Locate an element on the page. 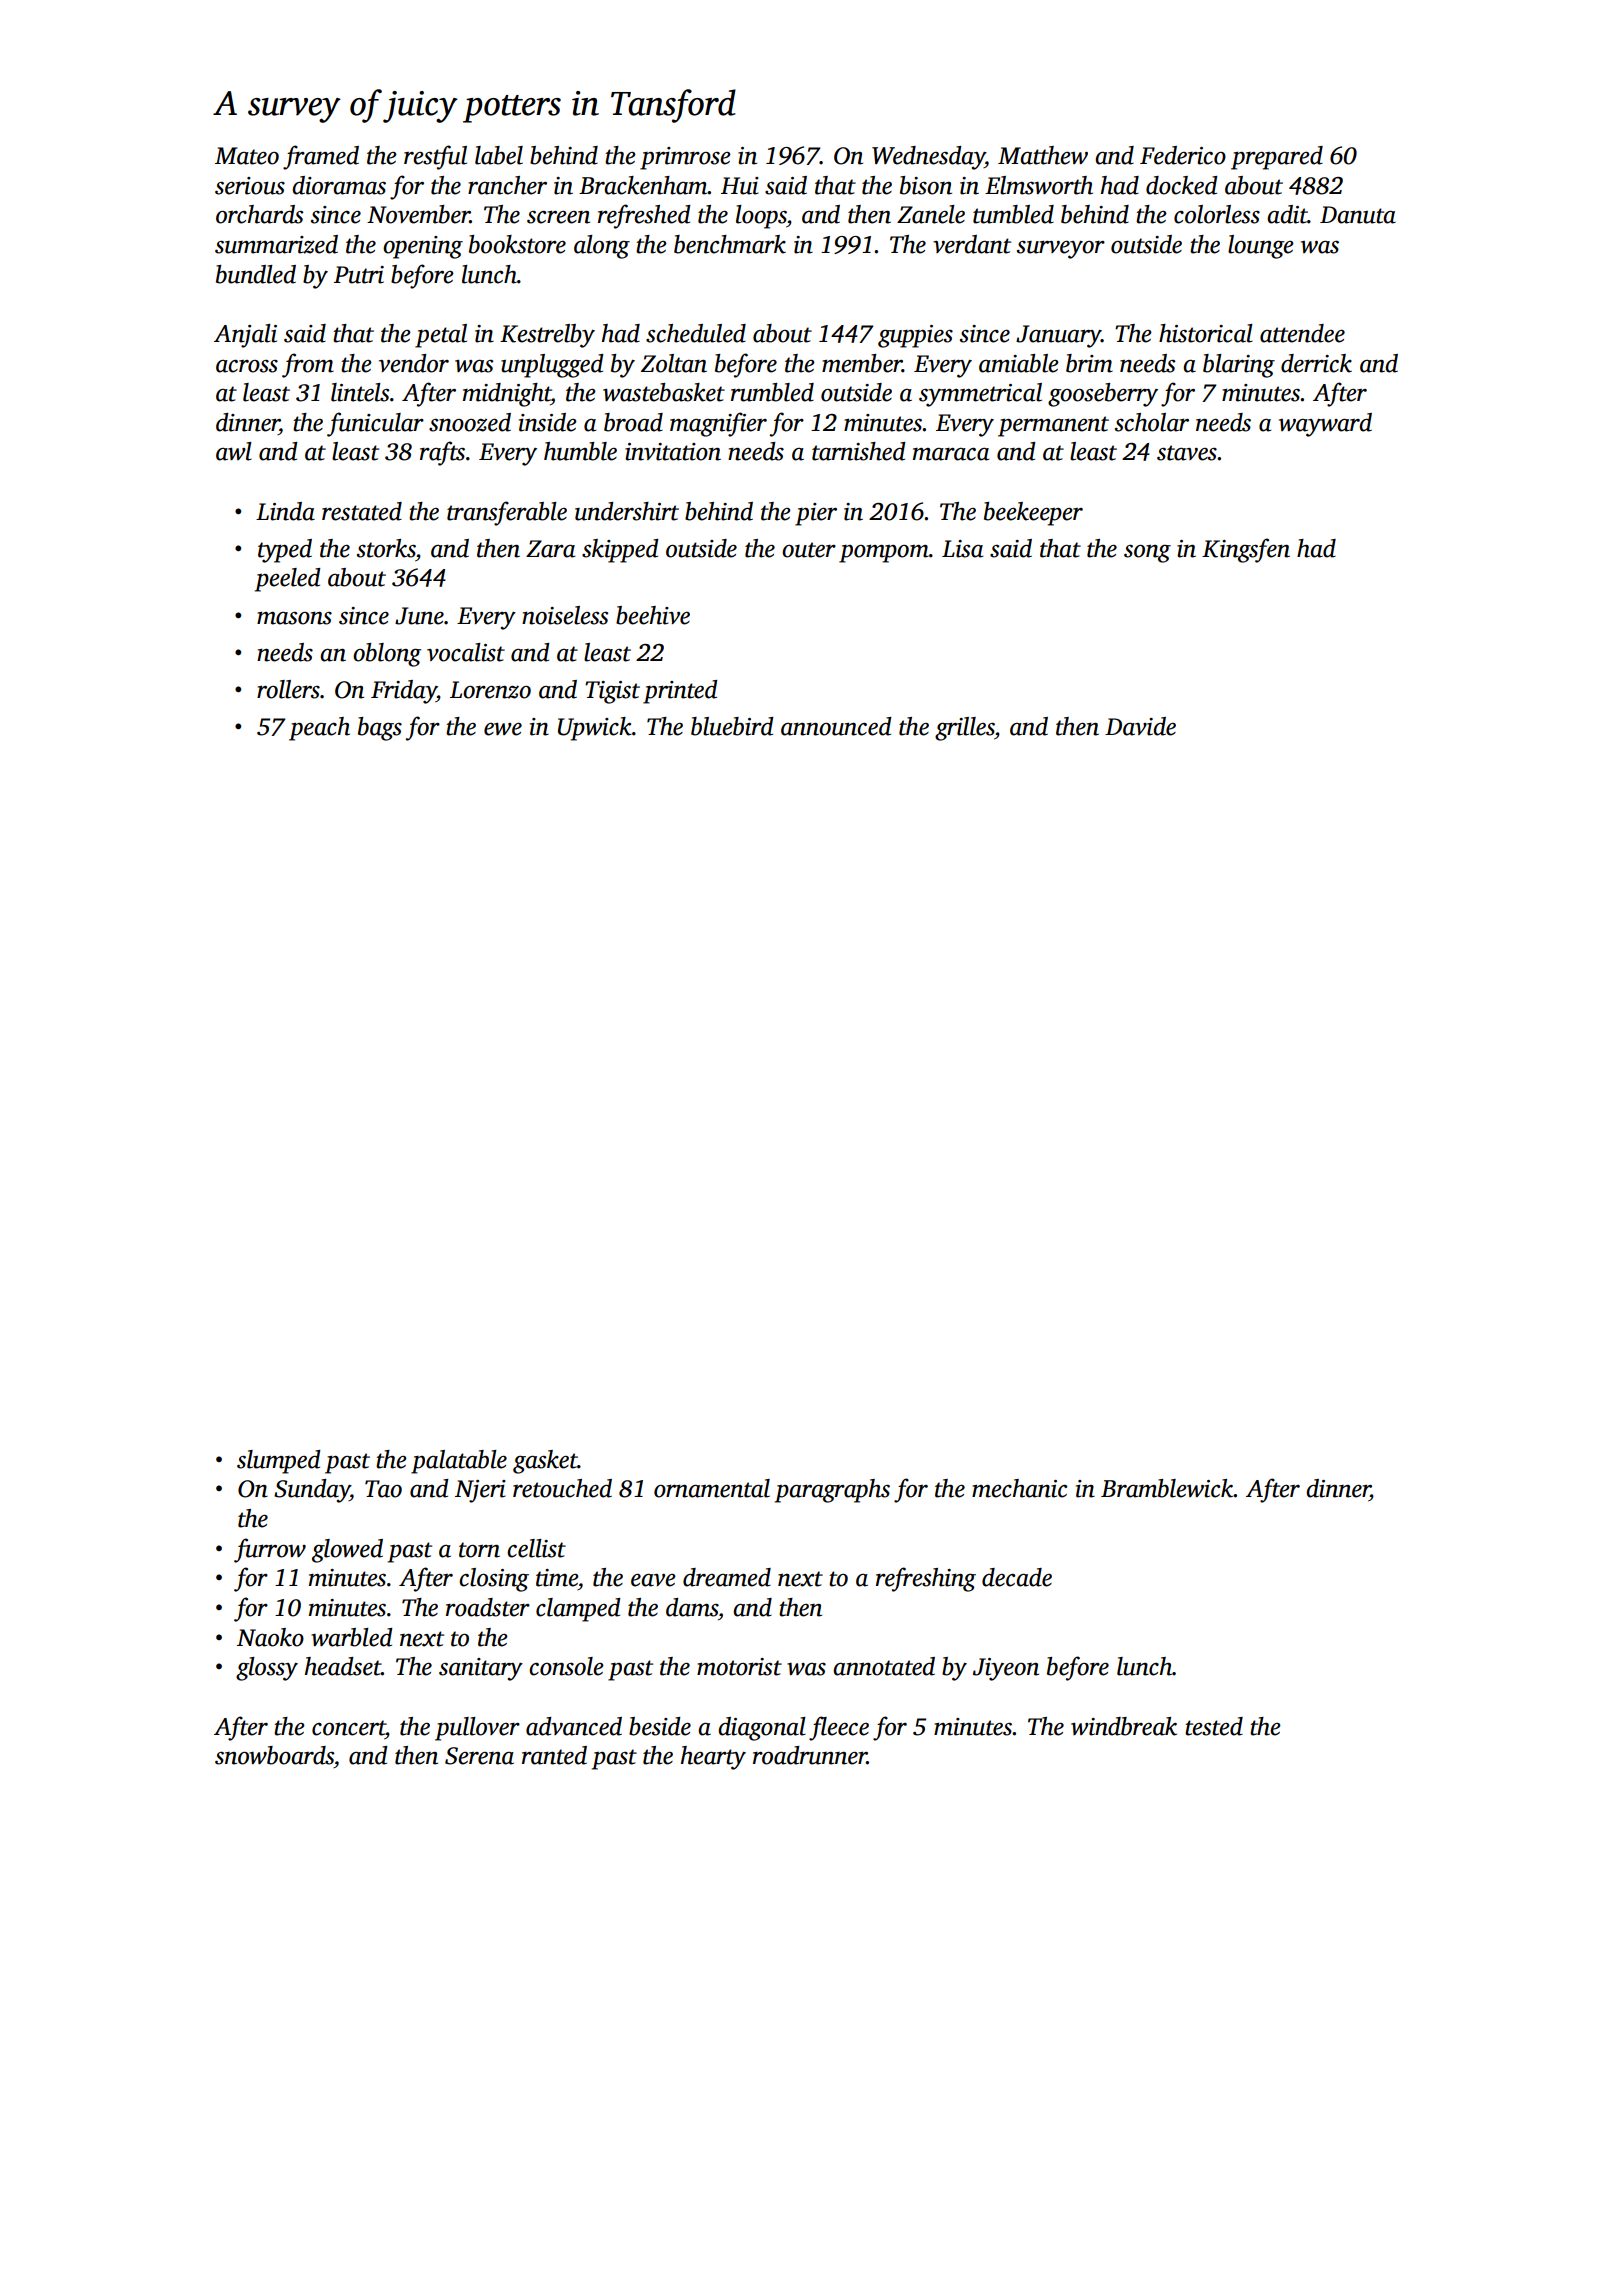 This page has width=1620, height=2292. bags is located at coordinates (380, 729).
